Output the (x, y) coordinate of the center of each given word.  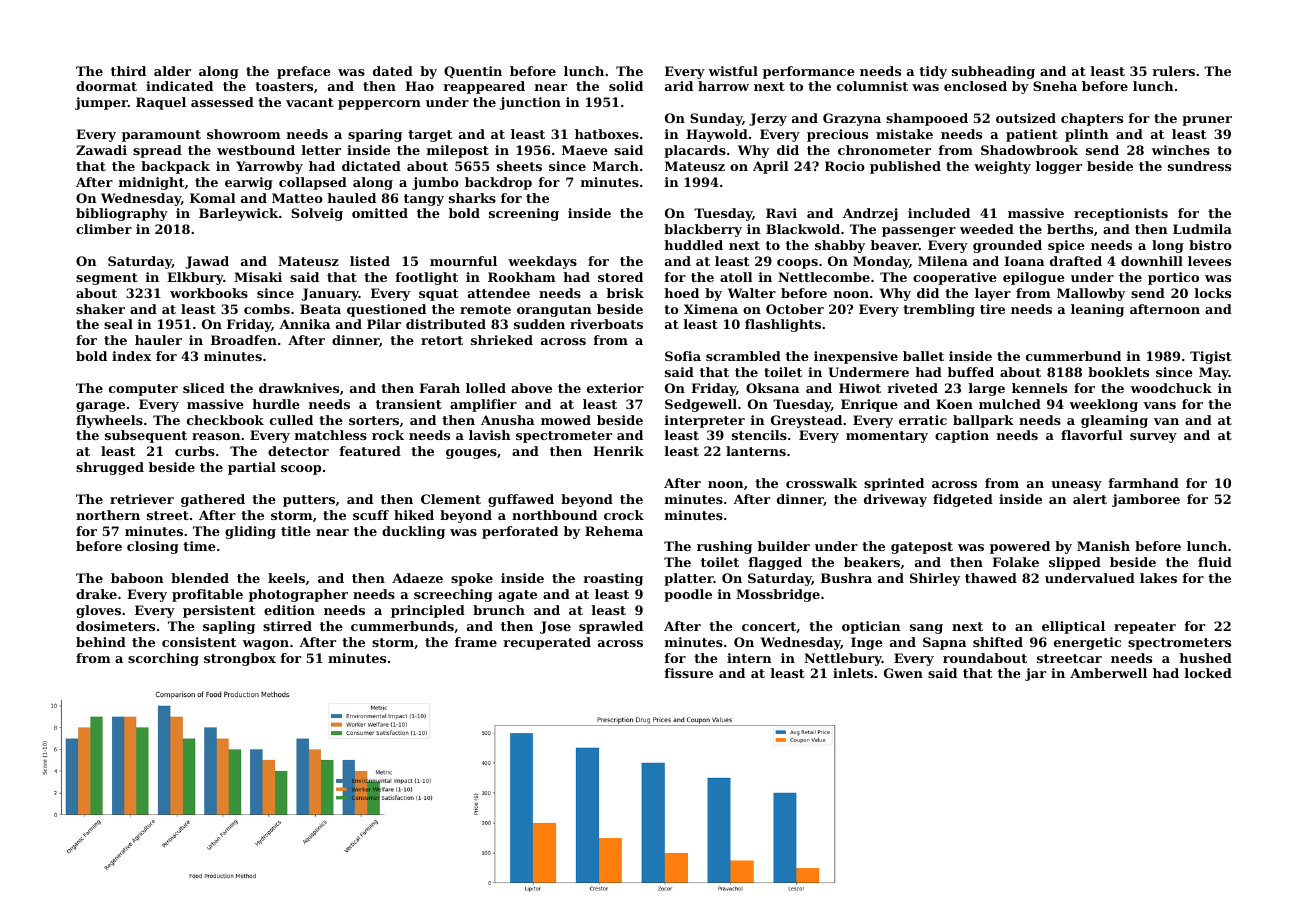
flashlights (783, 325)
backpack (175, 167)
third (128, 71)
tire (992, 309)
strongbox (240, 659)
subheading (993, 72)
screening (524, 214)
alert (1090, 499)
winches (1180, 150)
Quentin (473, 72)
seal (118, 324)
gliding (250, 532)
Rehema (614, 531)
